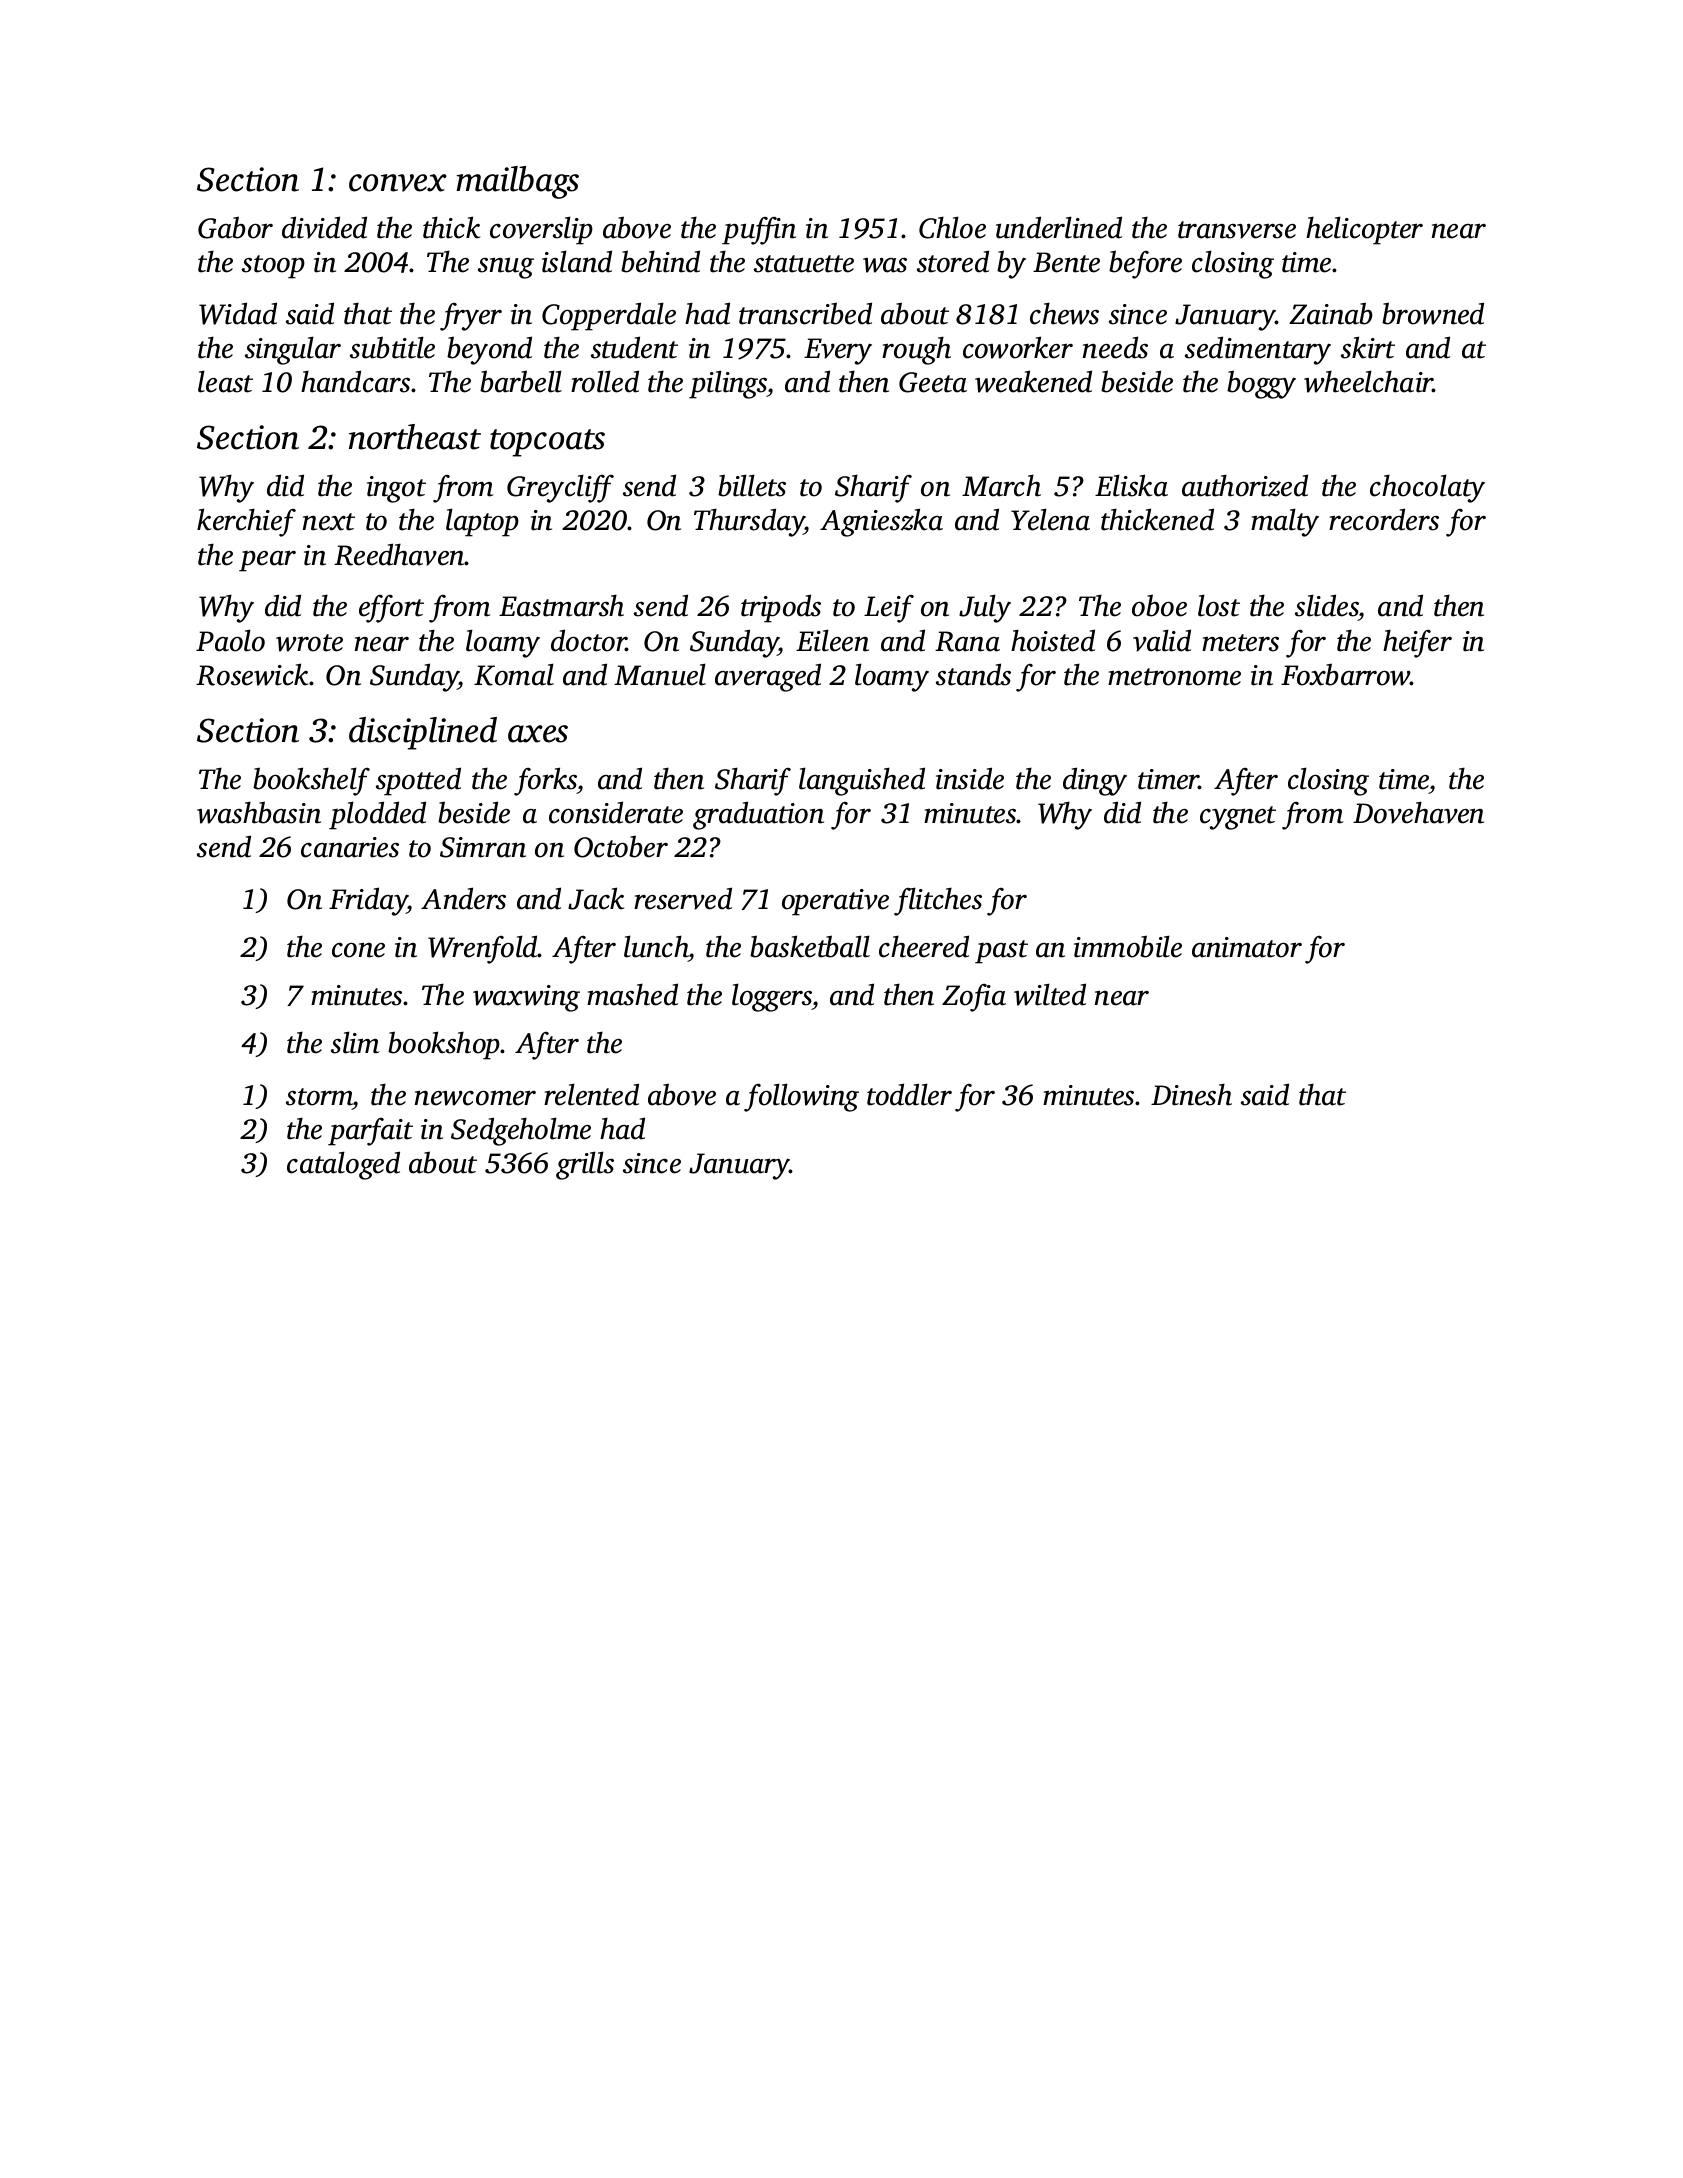 The height and width of the page is (2178, 1683). I want to click on Eastmarsh, so click(561, 605).
